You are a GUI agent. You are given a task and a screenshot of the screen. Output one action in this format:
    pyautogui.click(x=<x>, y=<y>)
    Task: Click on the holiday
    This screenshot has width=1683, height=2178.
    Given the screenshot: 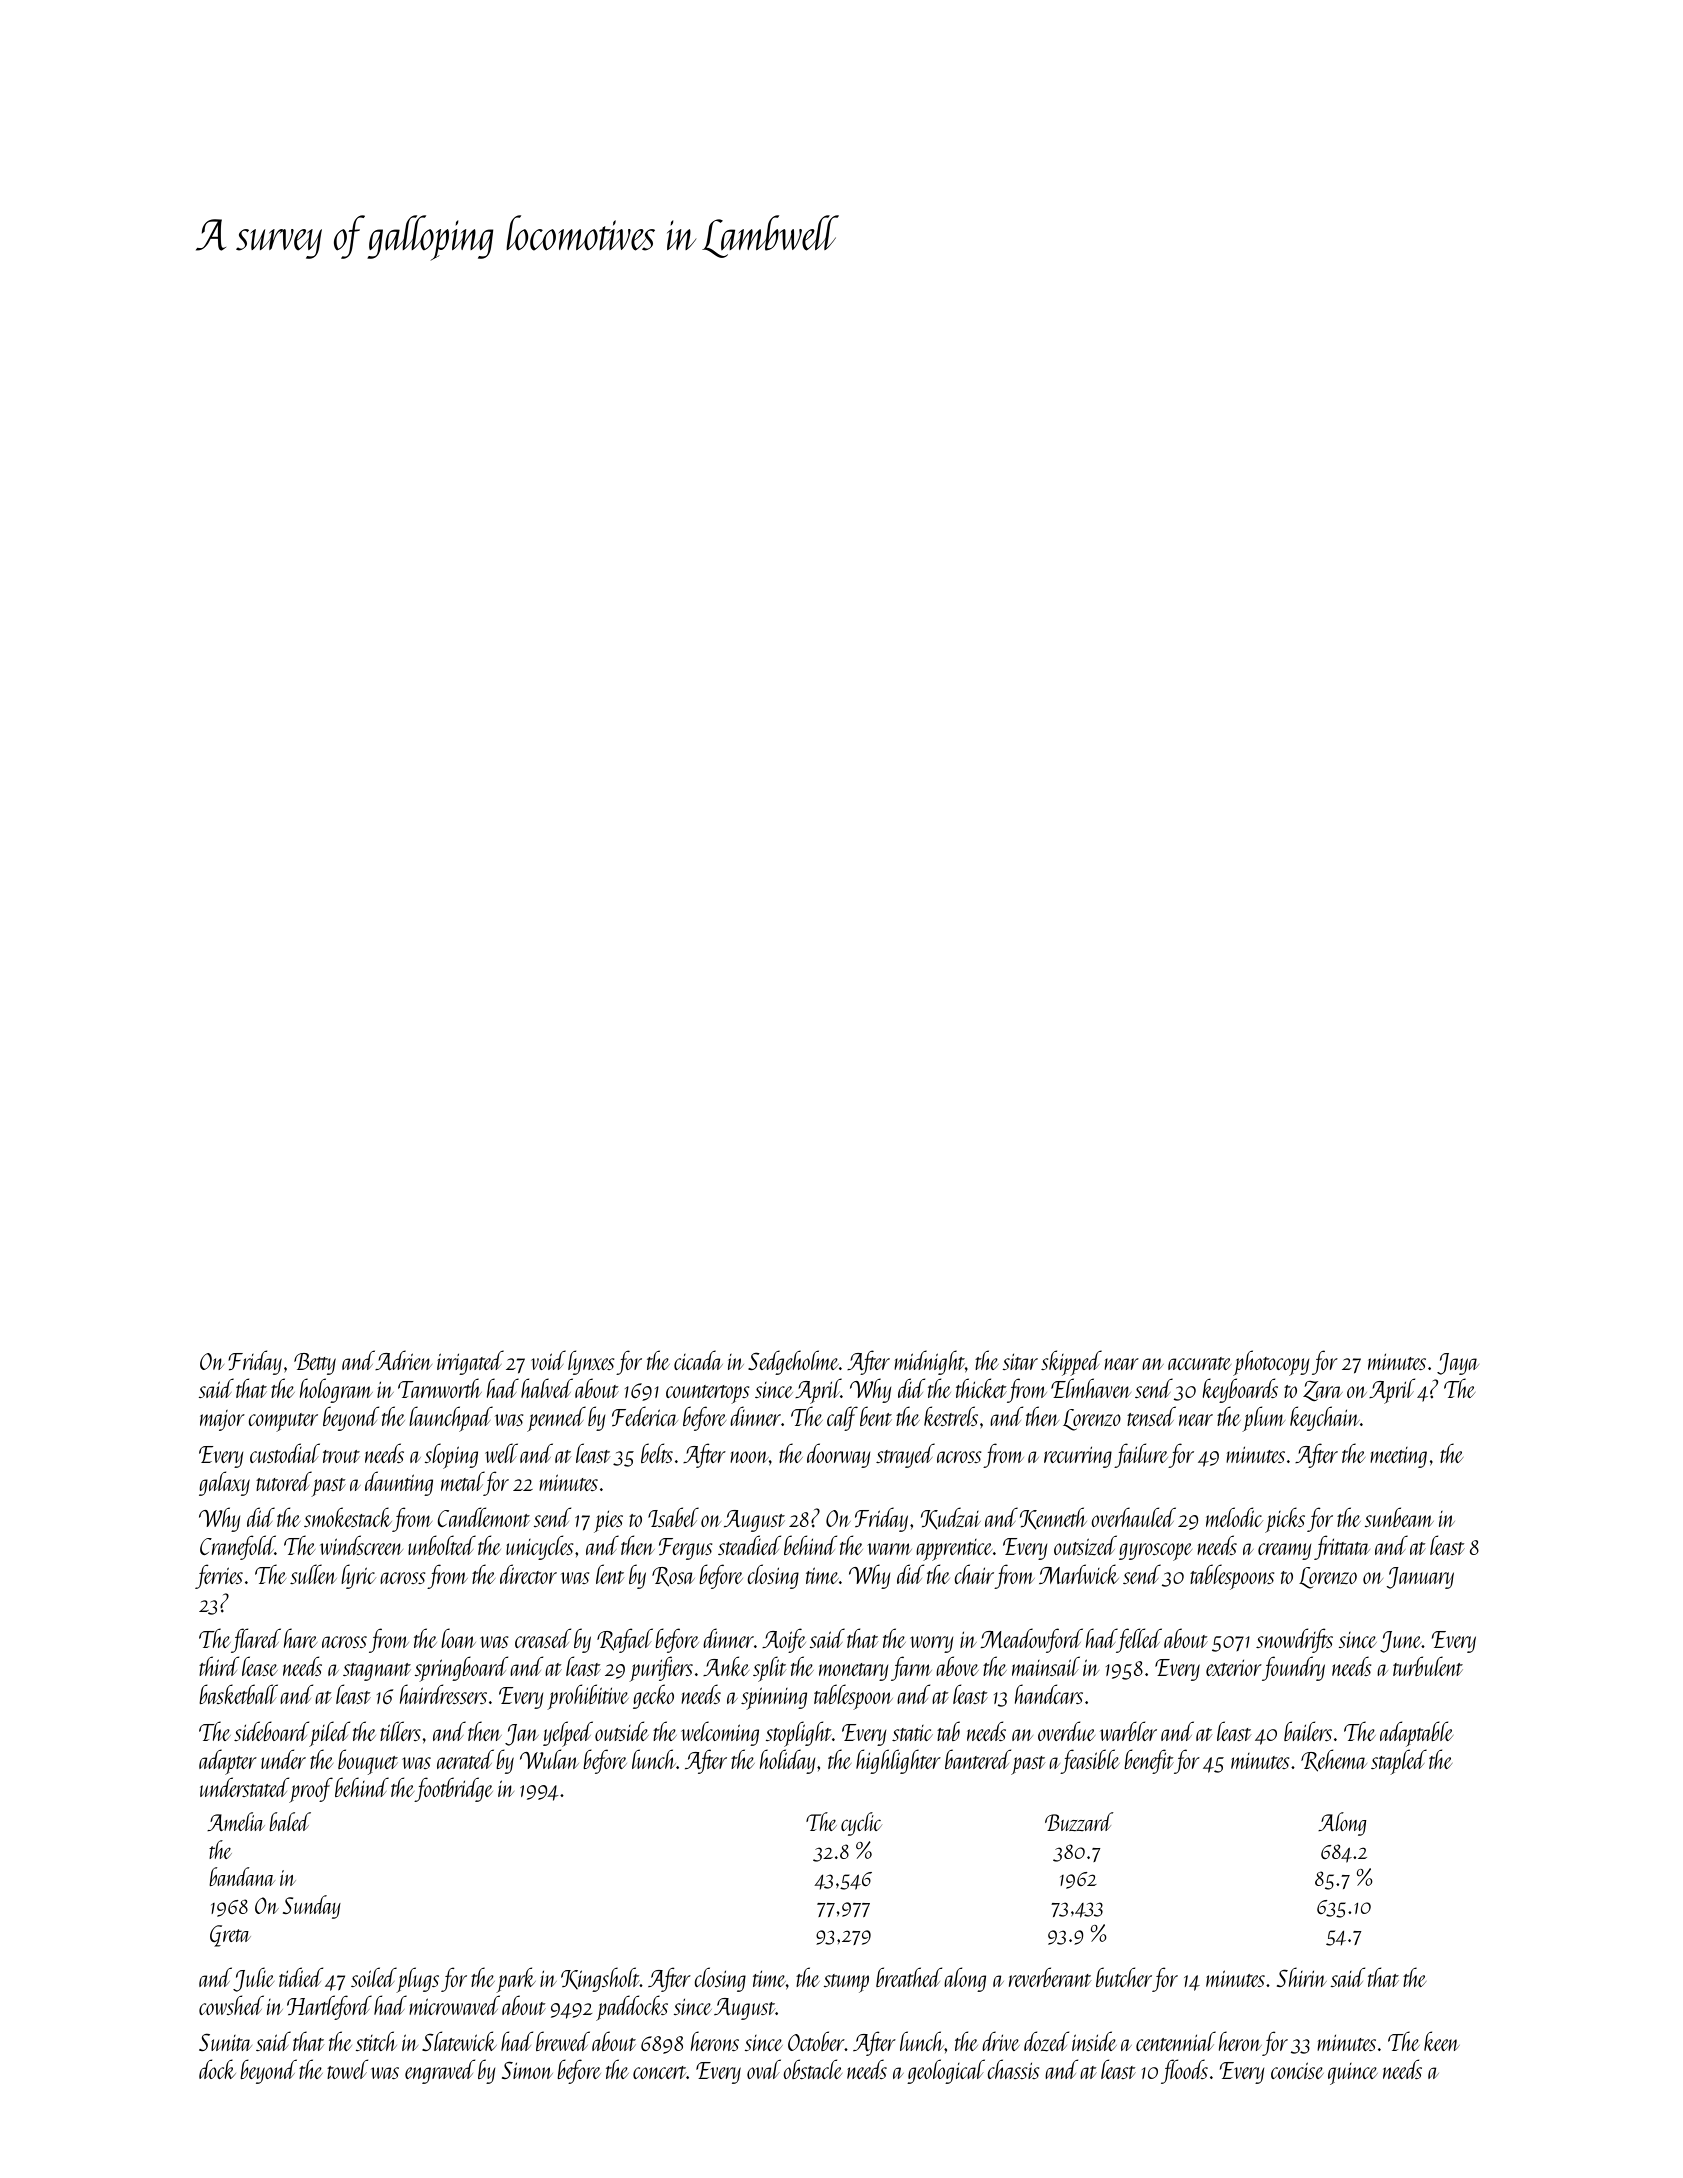 What is the action you would take?
    pyautogui.click(x=787, y=1761)
